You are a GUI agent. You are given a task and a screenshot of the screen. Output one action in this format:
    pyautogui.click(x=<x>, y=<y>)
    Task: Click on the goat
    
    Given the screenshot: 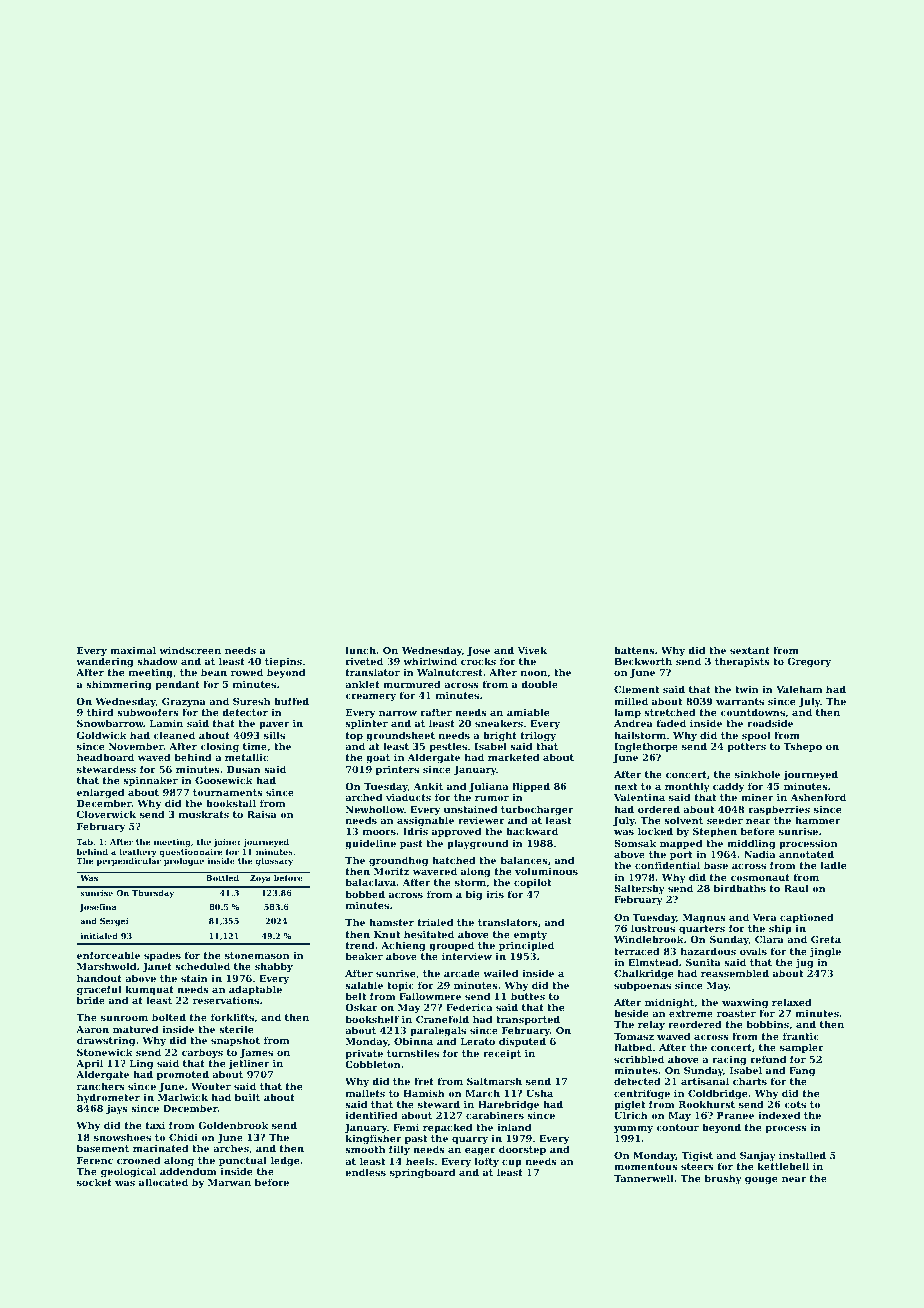 What is the action you would take?
    pyautogui.click(x=378, y=758)
